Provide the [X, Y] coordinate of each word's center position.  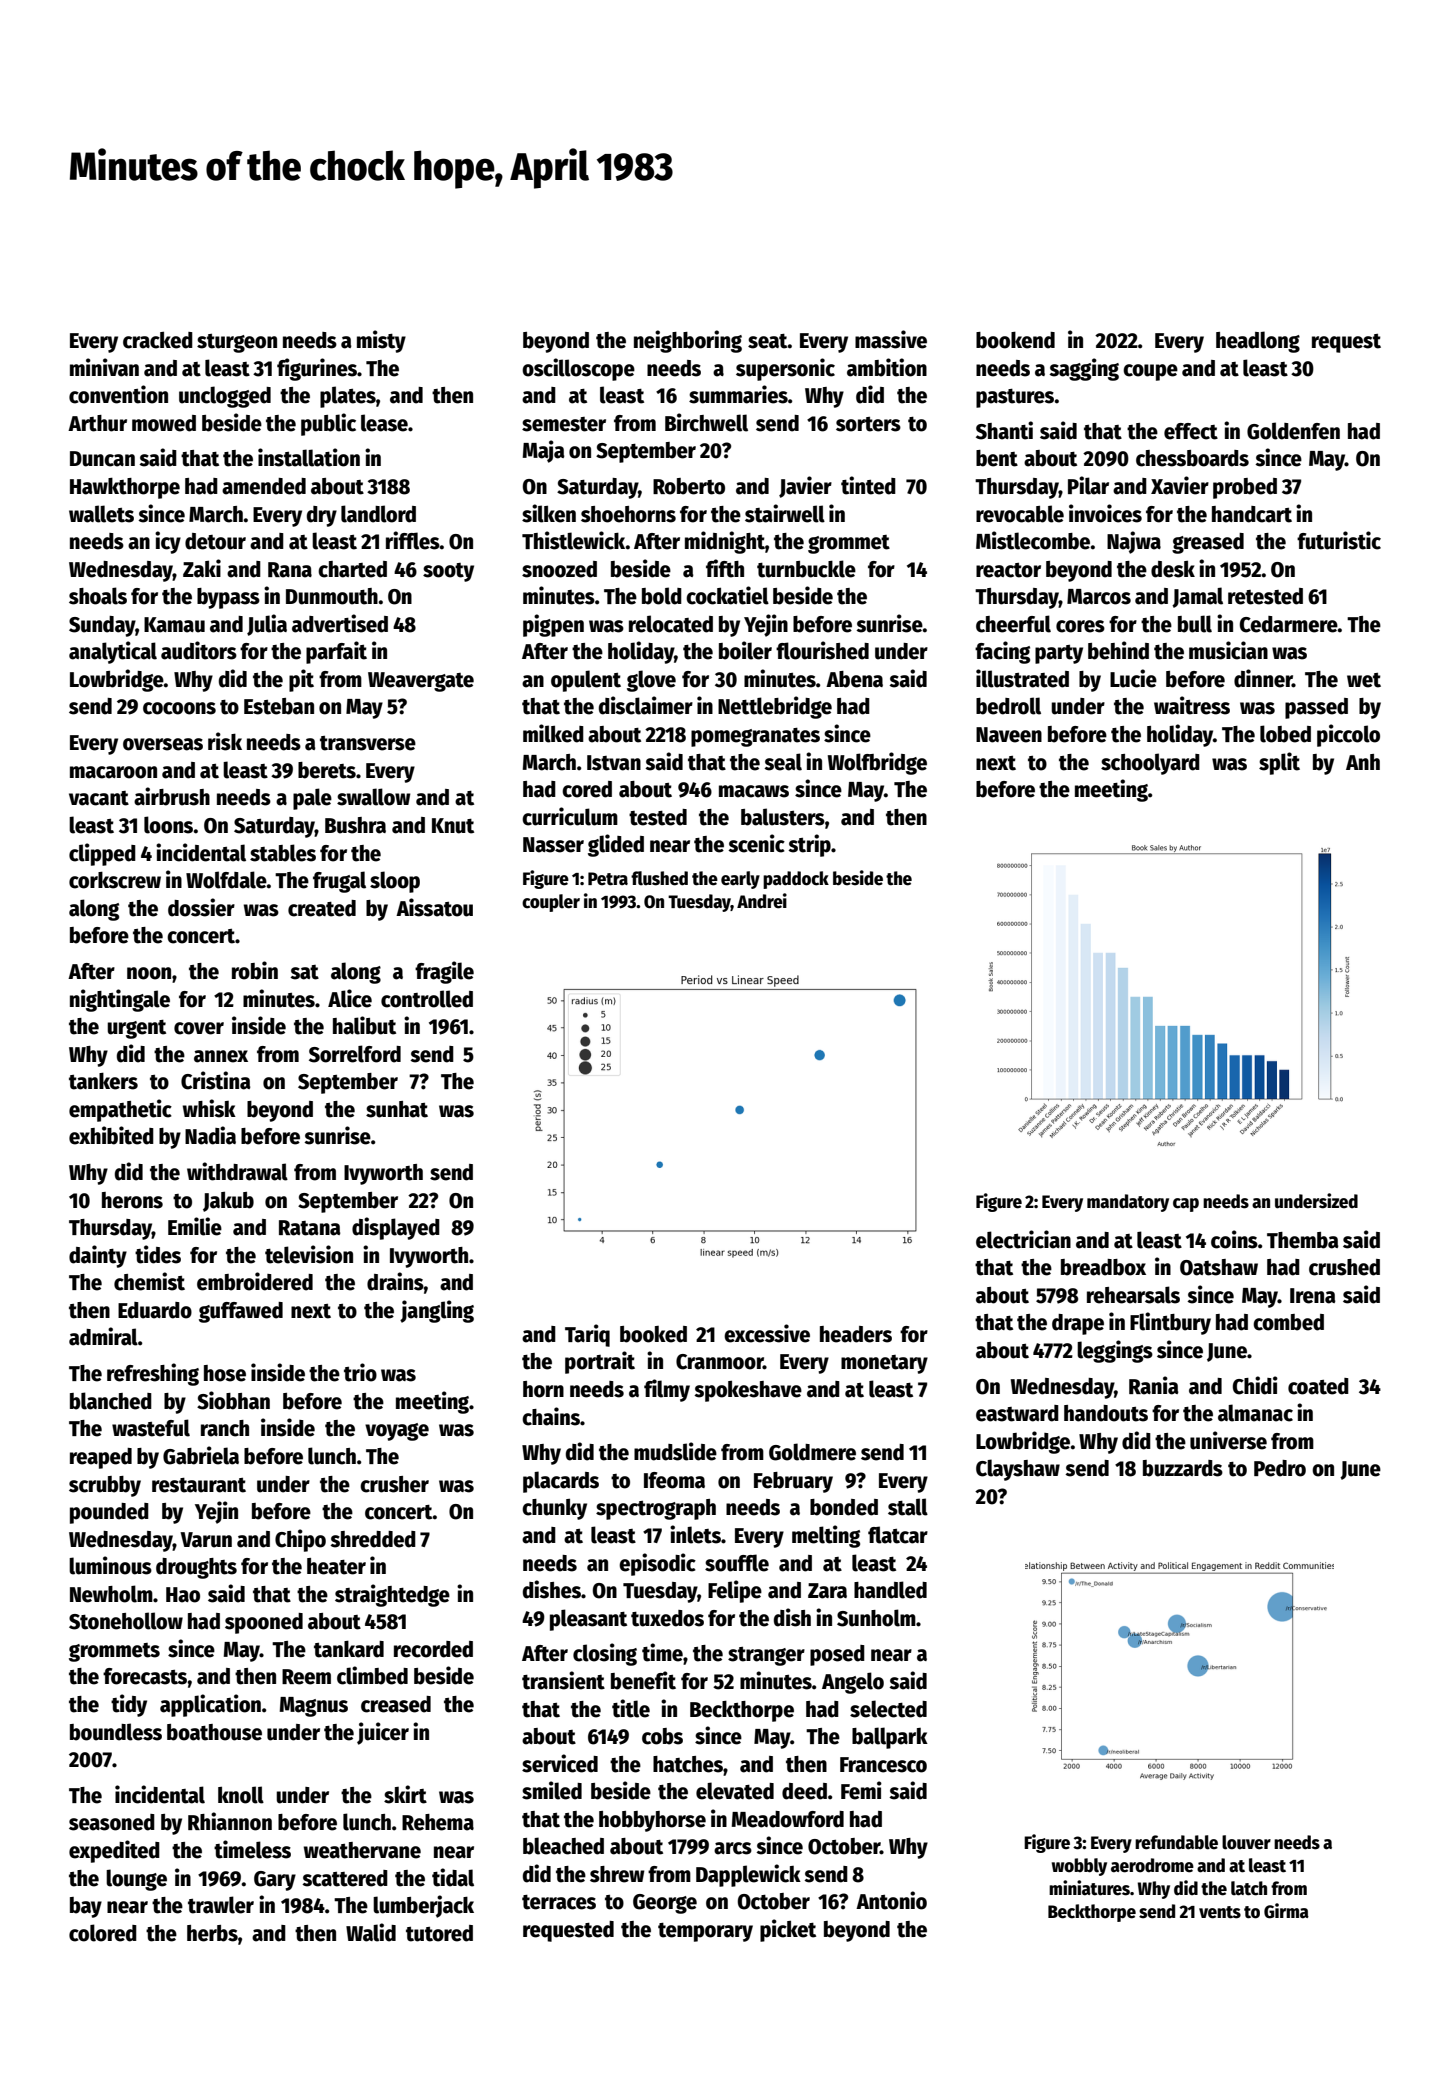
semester [564, 424]
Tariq [587, 1335]
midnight [725, 542]
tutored [439, 1933]
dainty [98, 1256]
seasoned [112, 1822]
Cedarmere [1289, 624]
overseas [163, 744]
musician [1228, 650]
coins [1234, 1239]
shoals [98, 596]
